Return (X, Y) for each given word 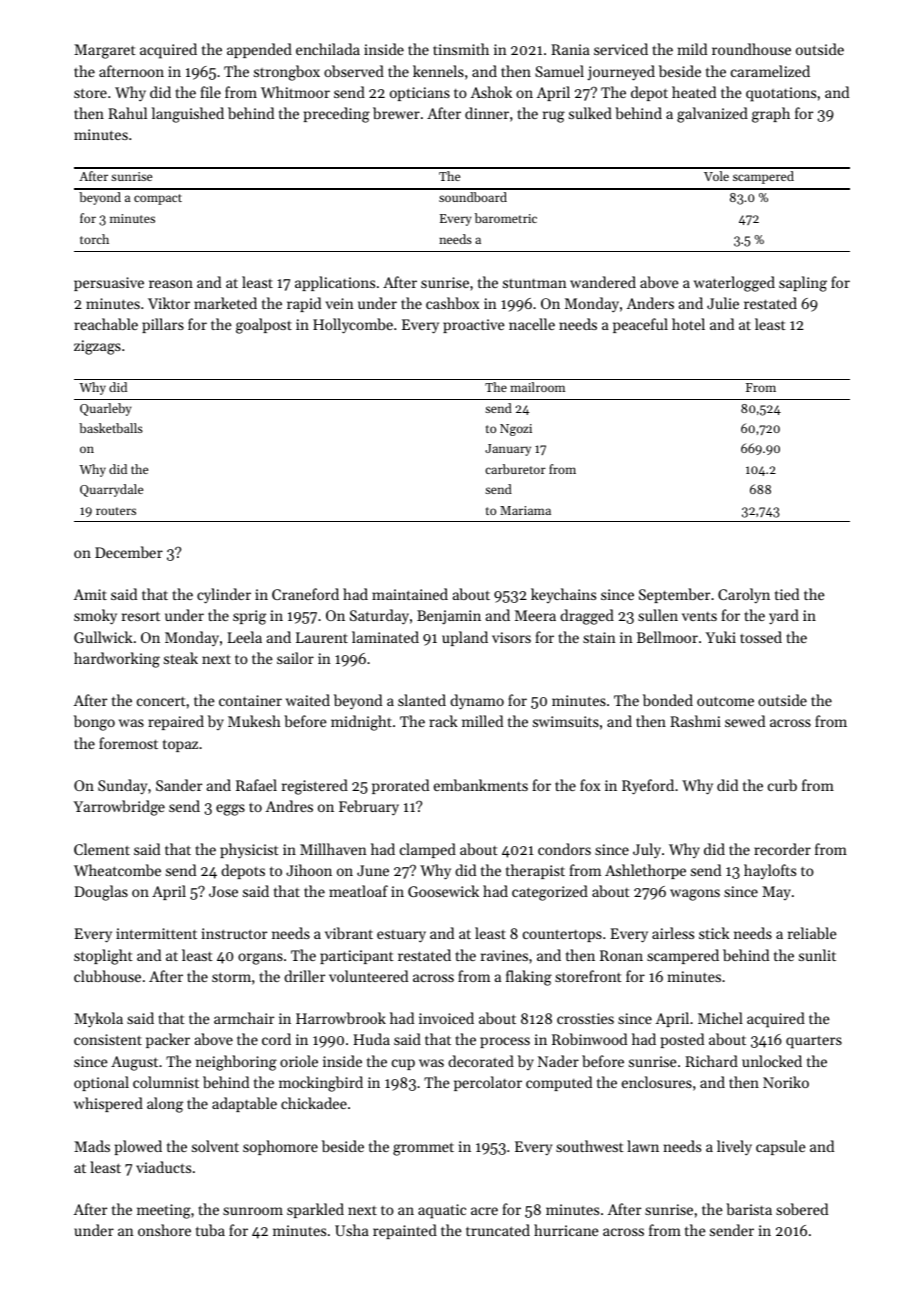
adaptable (244, 1104)
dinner (487, 113)
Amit (90, 594)
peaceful (640, 325)
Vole (716, 176)
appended (259, 50)
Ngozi (516, 430)
